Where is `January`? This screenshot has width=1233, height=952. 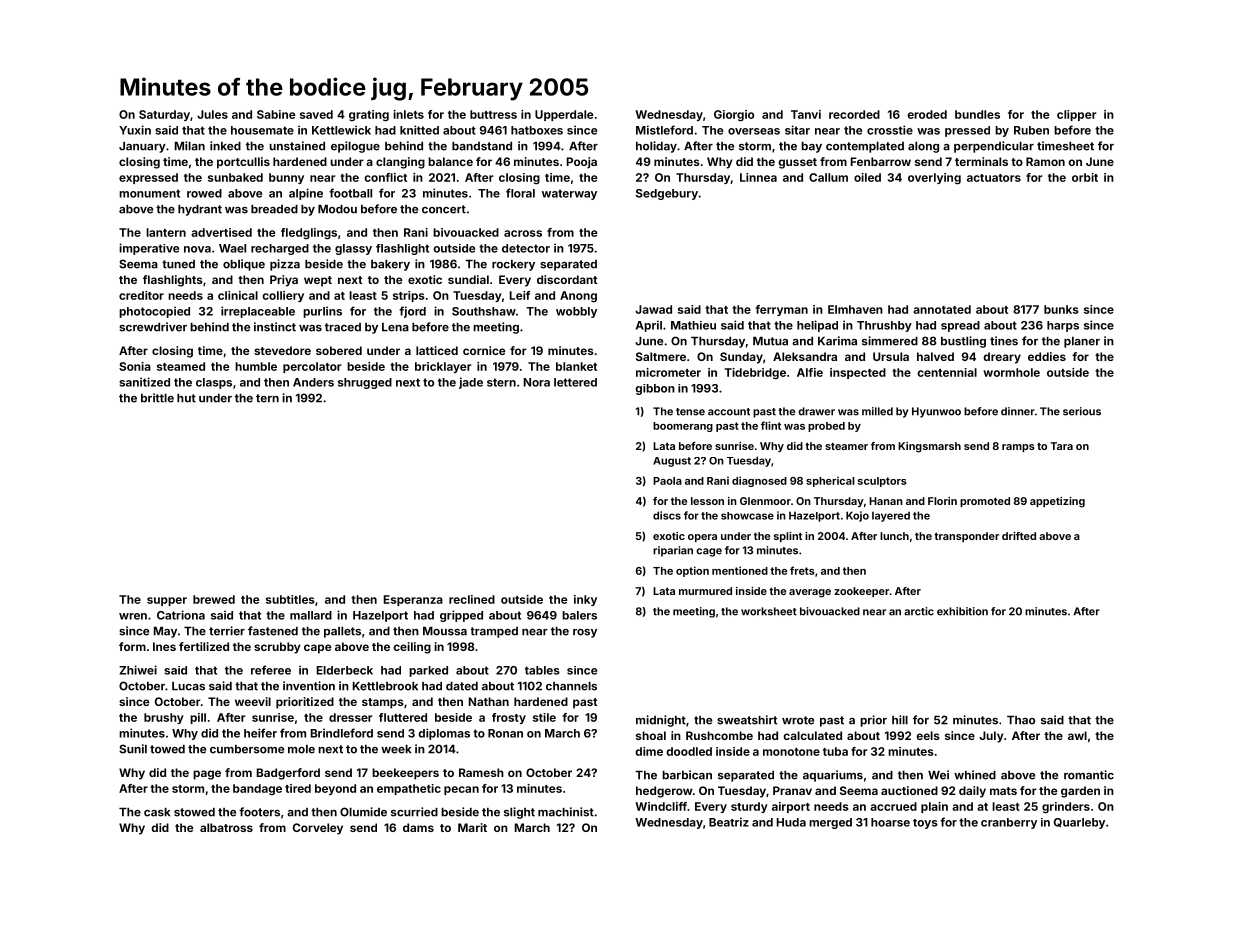
January is located at coordinates (142, 147).
